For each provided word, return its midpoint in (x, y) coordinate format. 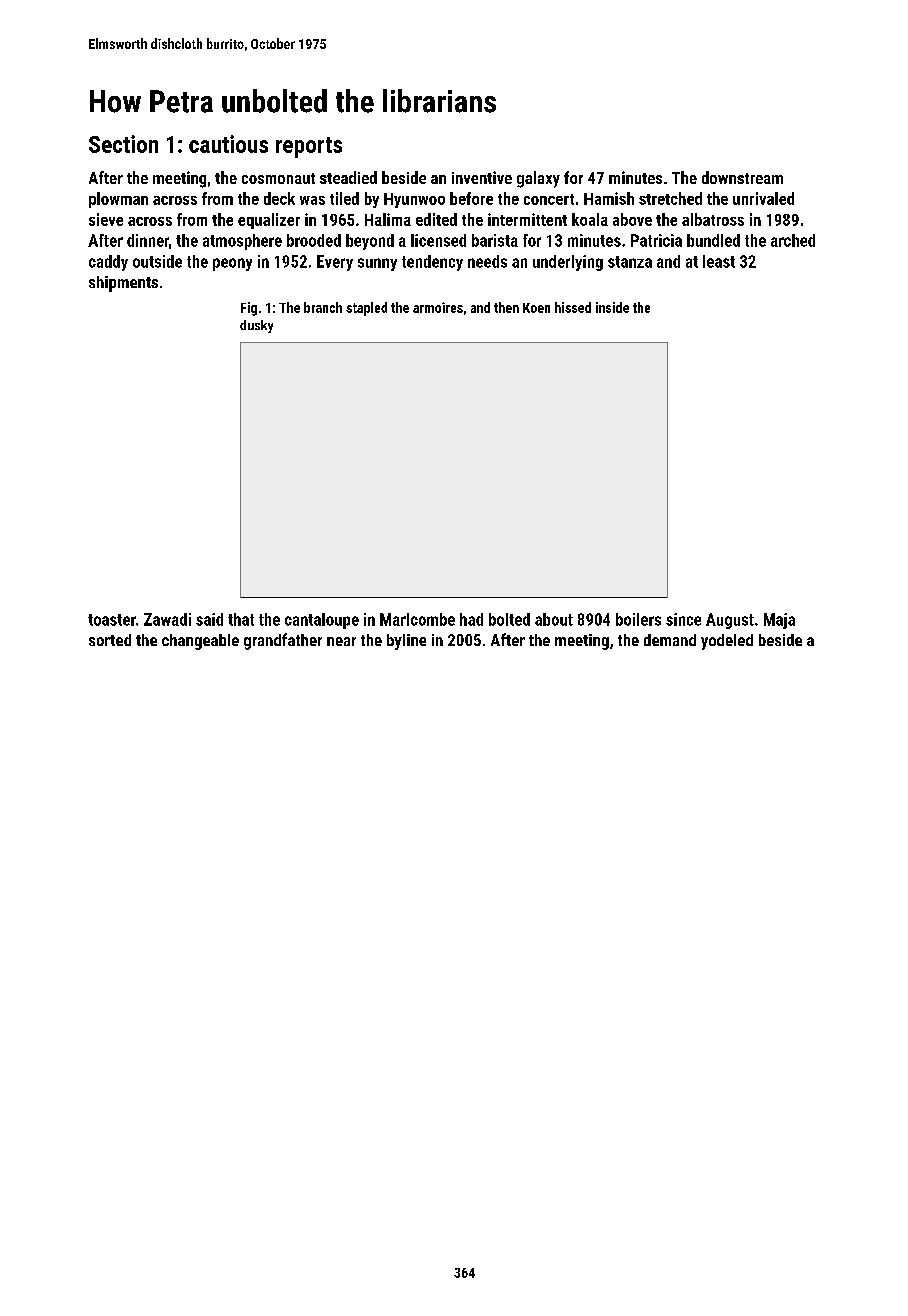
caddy (108, 263)
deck (279, 198)
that (241, 619)
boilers (638, 619)
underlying (568, 263)
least (719, 261)
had (471, 619)
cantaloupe (322, 621)
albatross (713, 219)
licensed (438, 240)
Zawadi (167, 619)
